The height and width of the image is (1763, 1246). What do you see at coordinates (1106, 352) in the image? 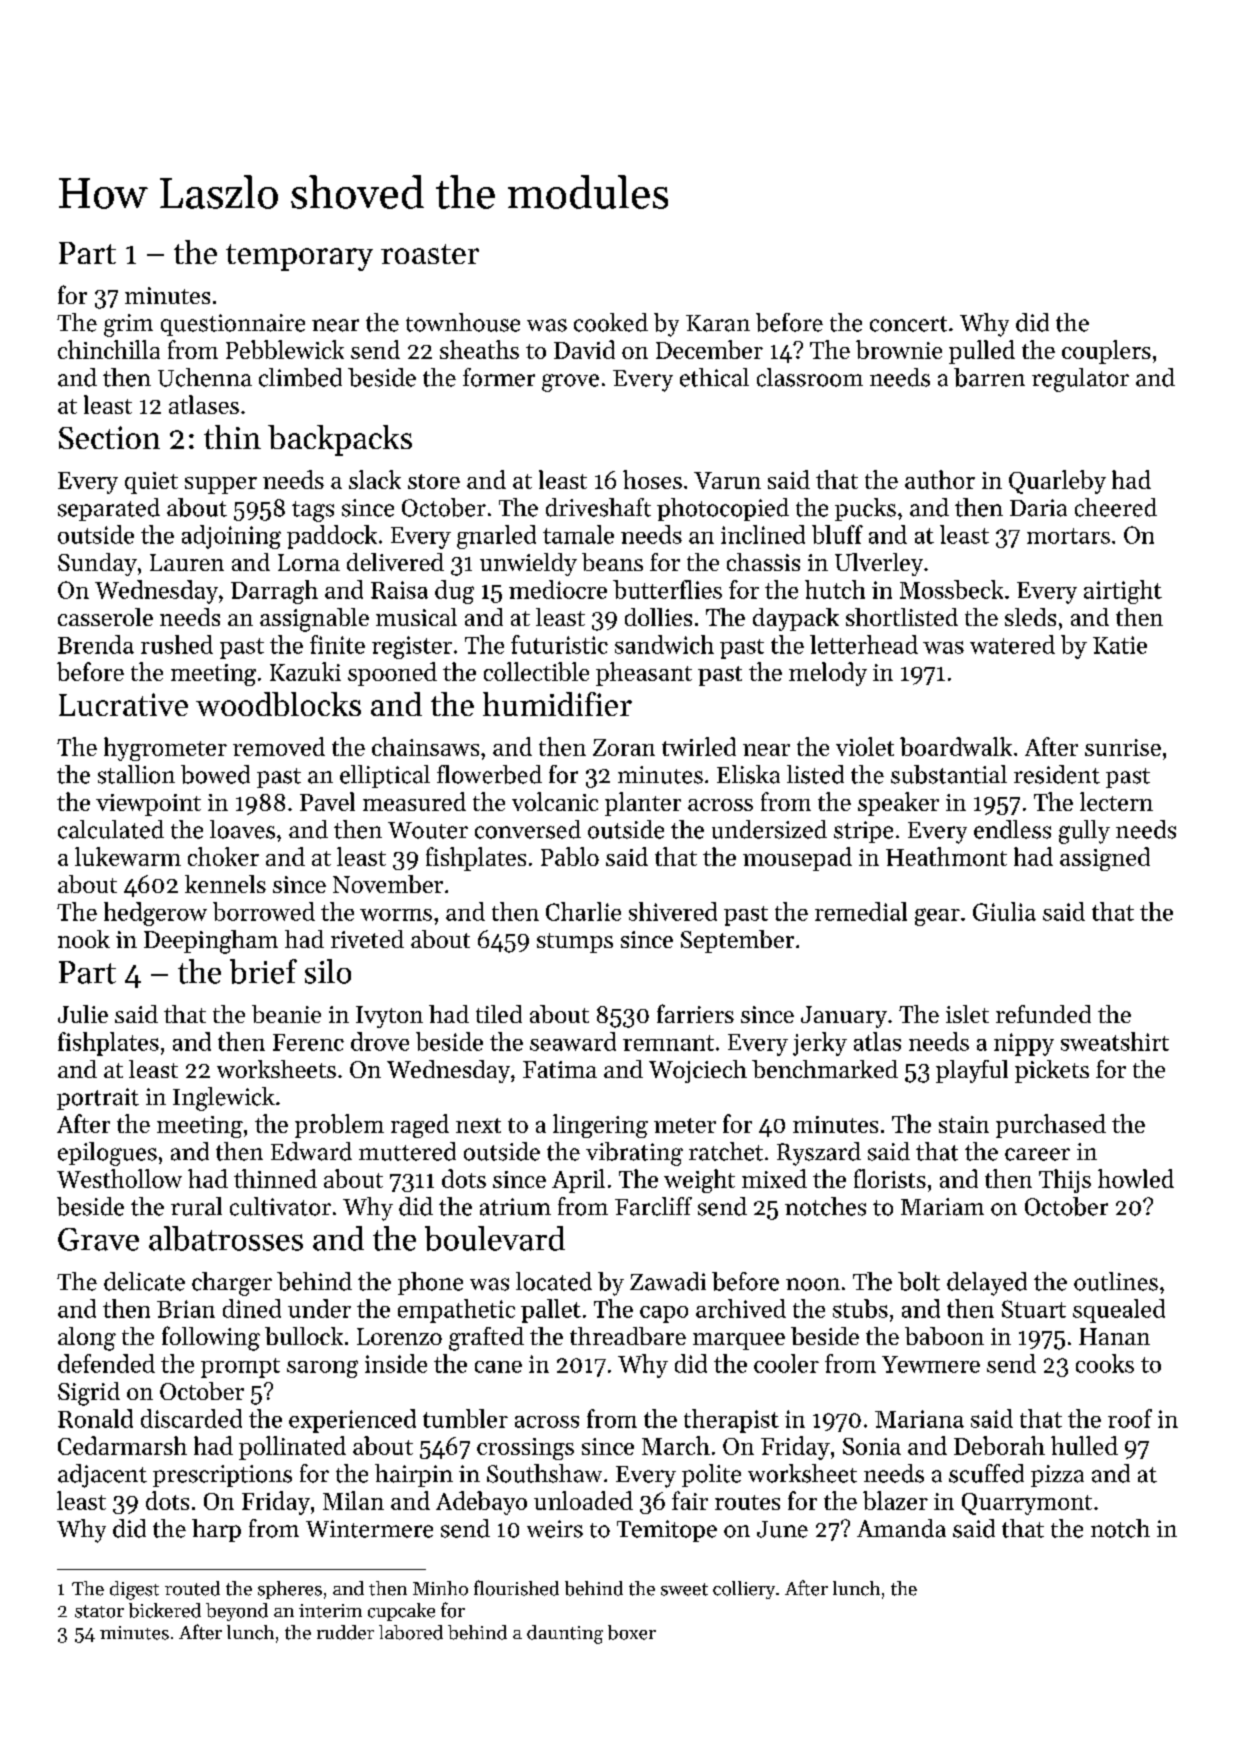
I see `couplers` at bounding box center [1106, 352].
